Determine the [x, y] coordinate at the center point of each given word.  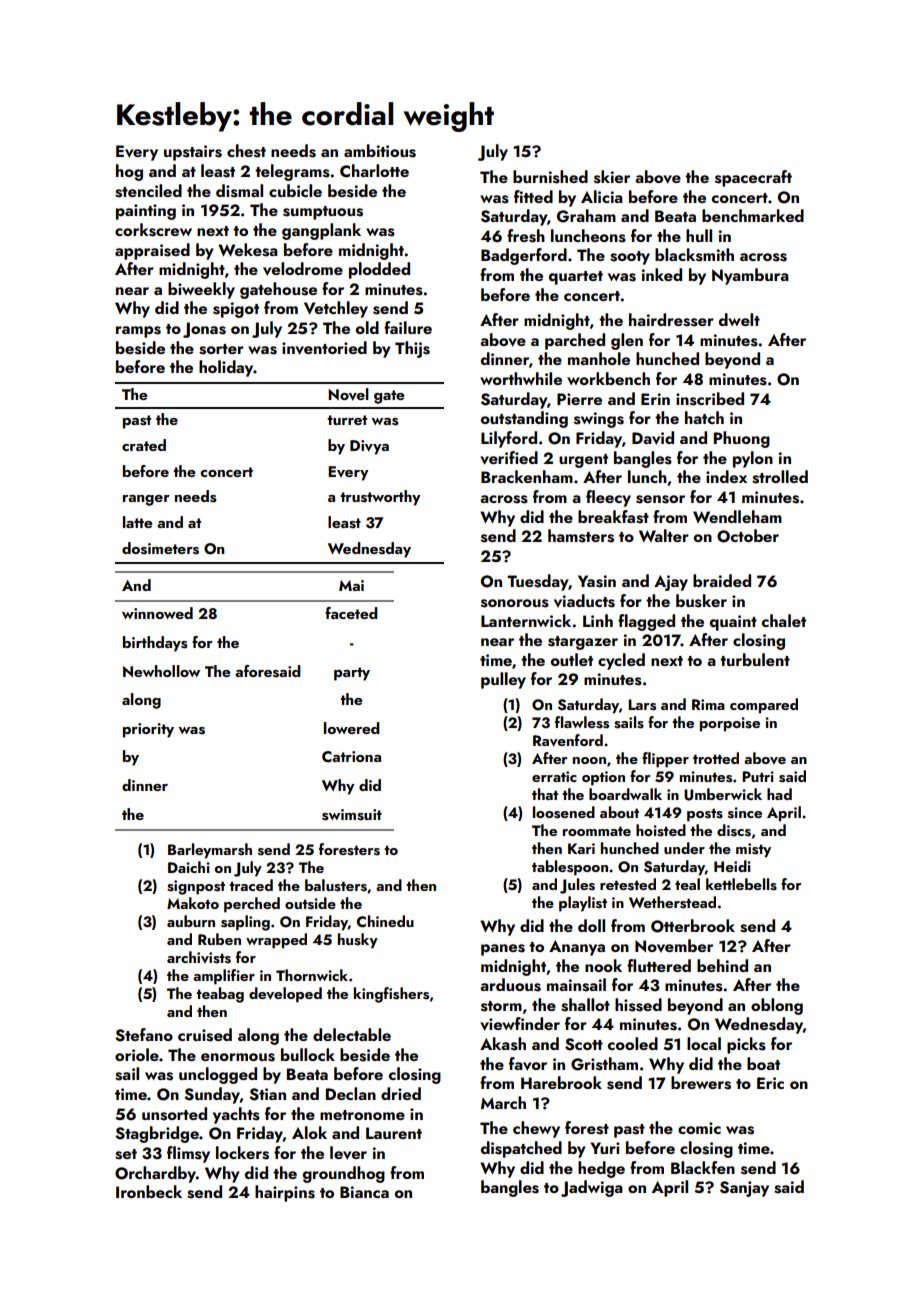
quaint [733, 623]
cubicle [295, 190]
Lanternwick [526, 620]
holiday [226, 368]
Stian [267, 1094]
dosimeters [160, 548]
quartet [576, 278]
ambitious [380, 151]
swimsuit [352, 815]
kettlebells [741, 884]
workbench [608, 378]
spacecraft [753, 178]
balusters [336, 885]
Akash [503, 1044]
